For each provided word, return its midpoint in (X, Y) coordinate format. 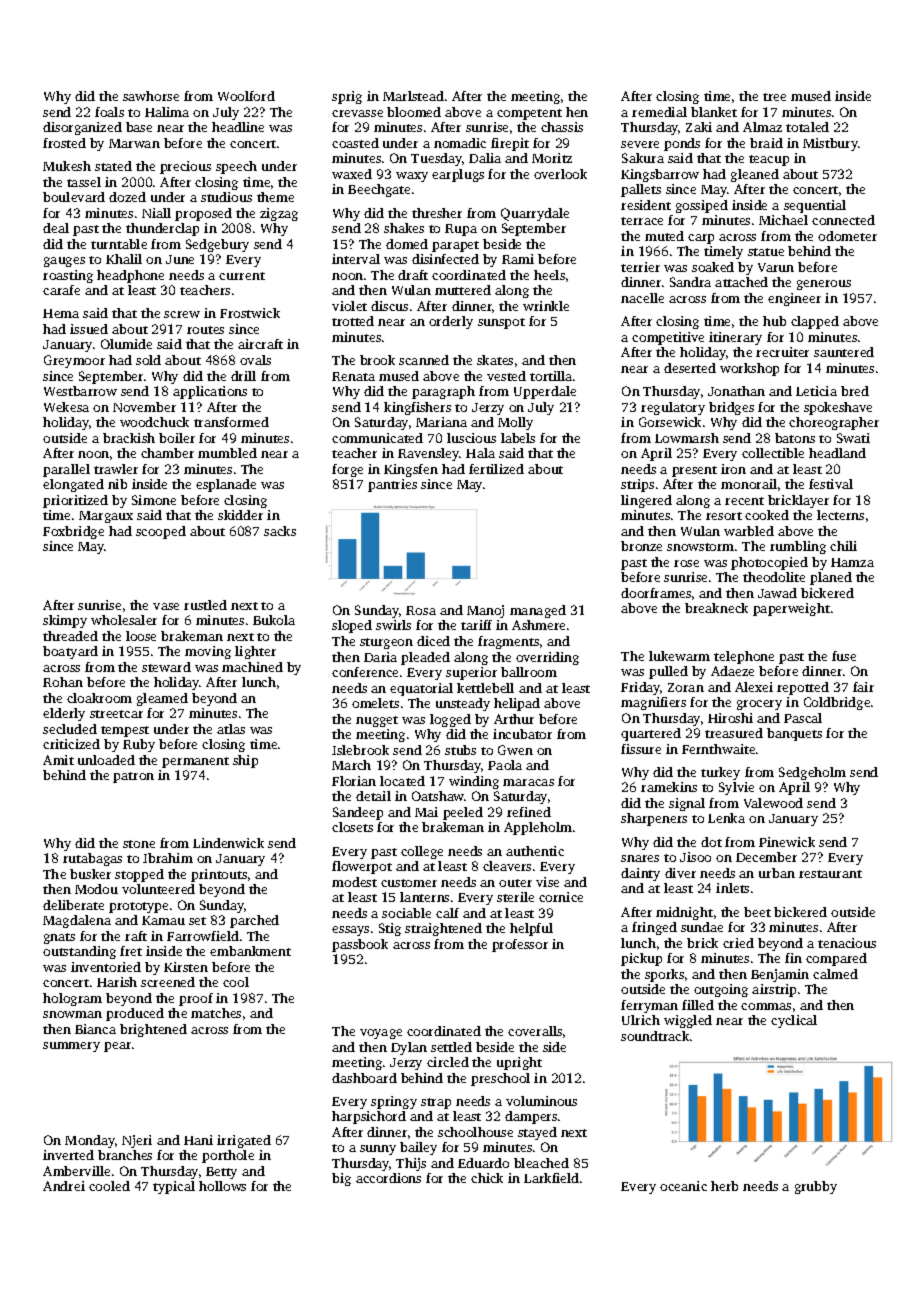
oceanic (683, 1186)
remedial (659, 112)
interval (356, 259)
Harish (117, 982)
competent (529, 114)
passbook (360, 945)
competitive (668, 338)
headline (238, 127)
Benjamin (780, 975)
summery (71, 1047)
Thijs (411, 1164)
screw (182, 314)
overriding (547, 658)
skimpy (65, 621)
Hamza (852, 562)
